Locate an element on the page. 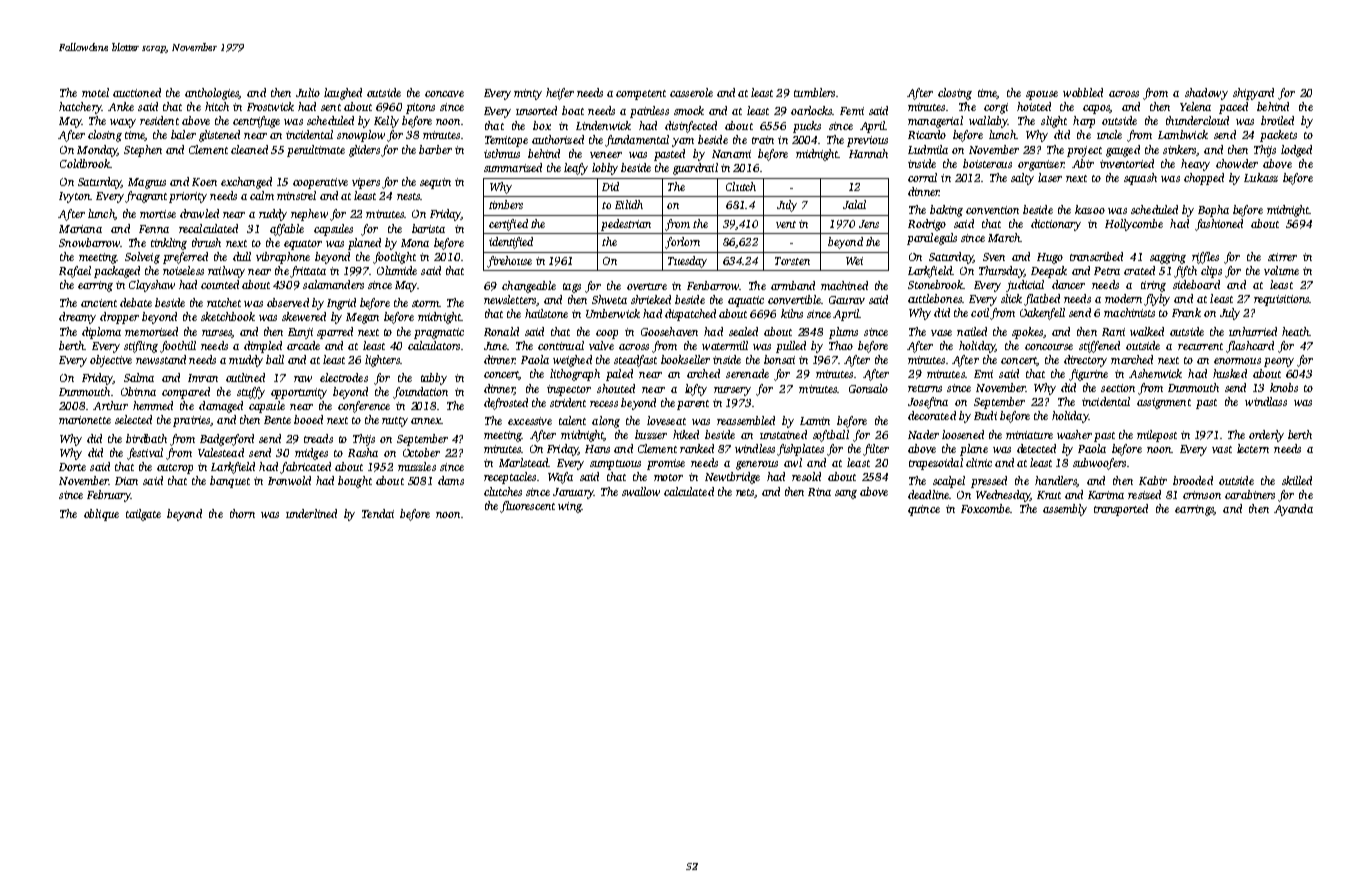 The width and height of the page is (1372, 887). exchanged is located at coordinates (246, 183).
